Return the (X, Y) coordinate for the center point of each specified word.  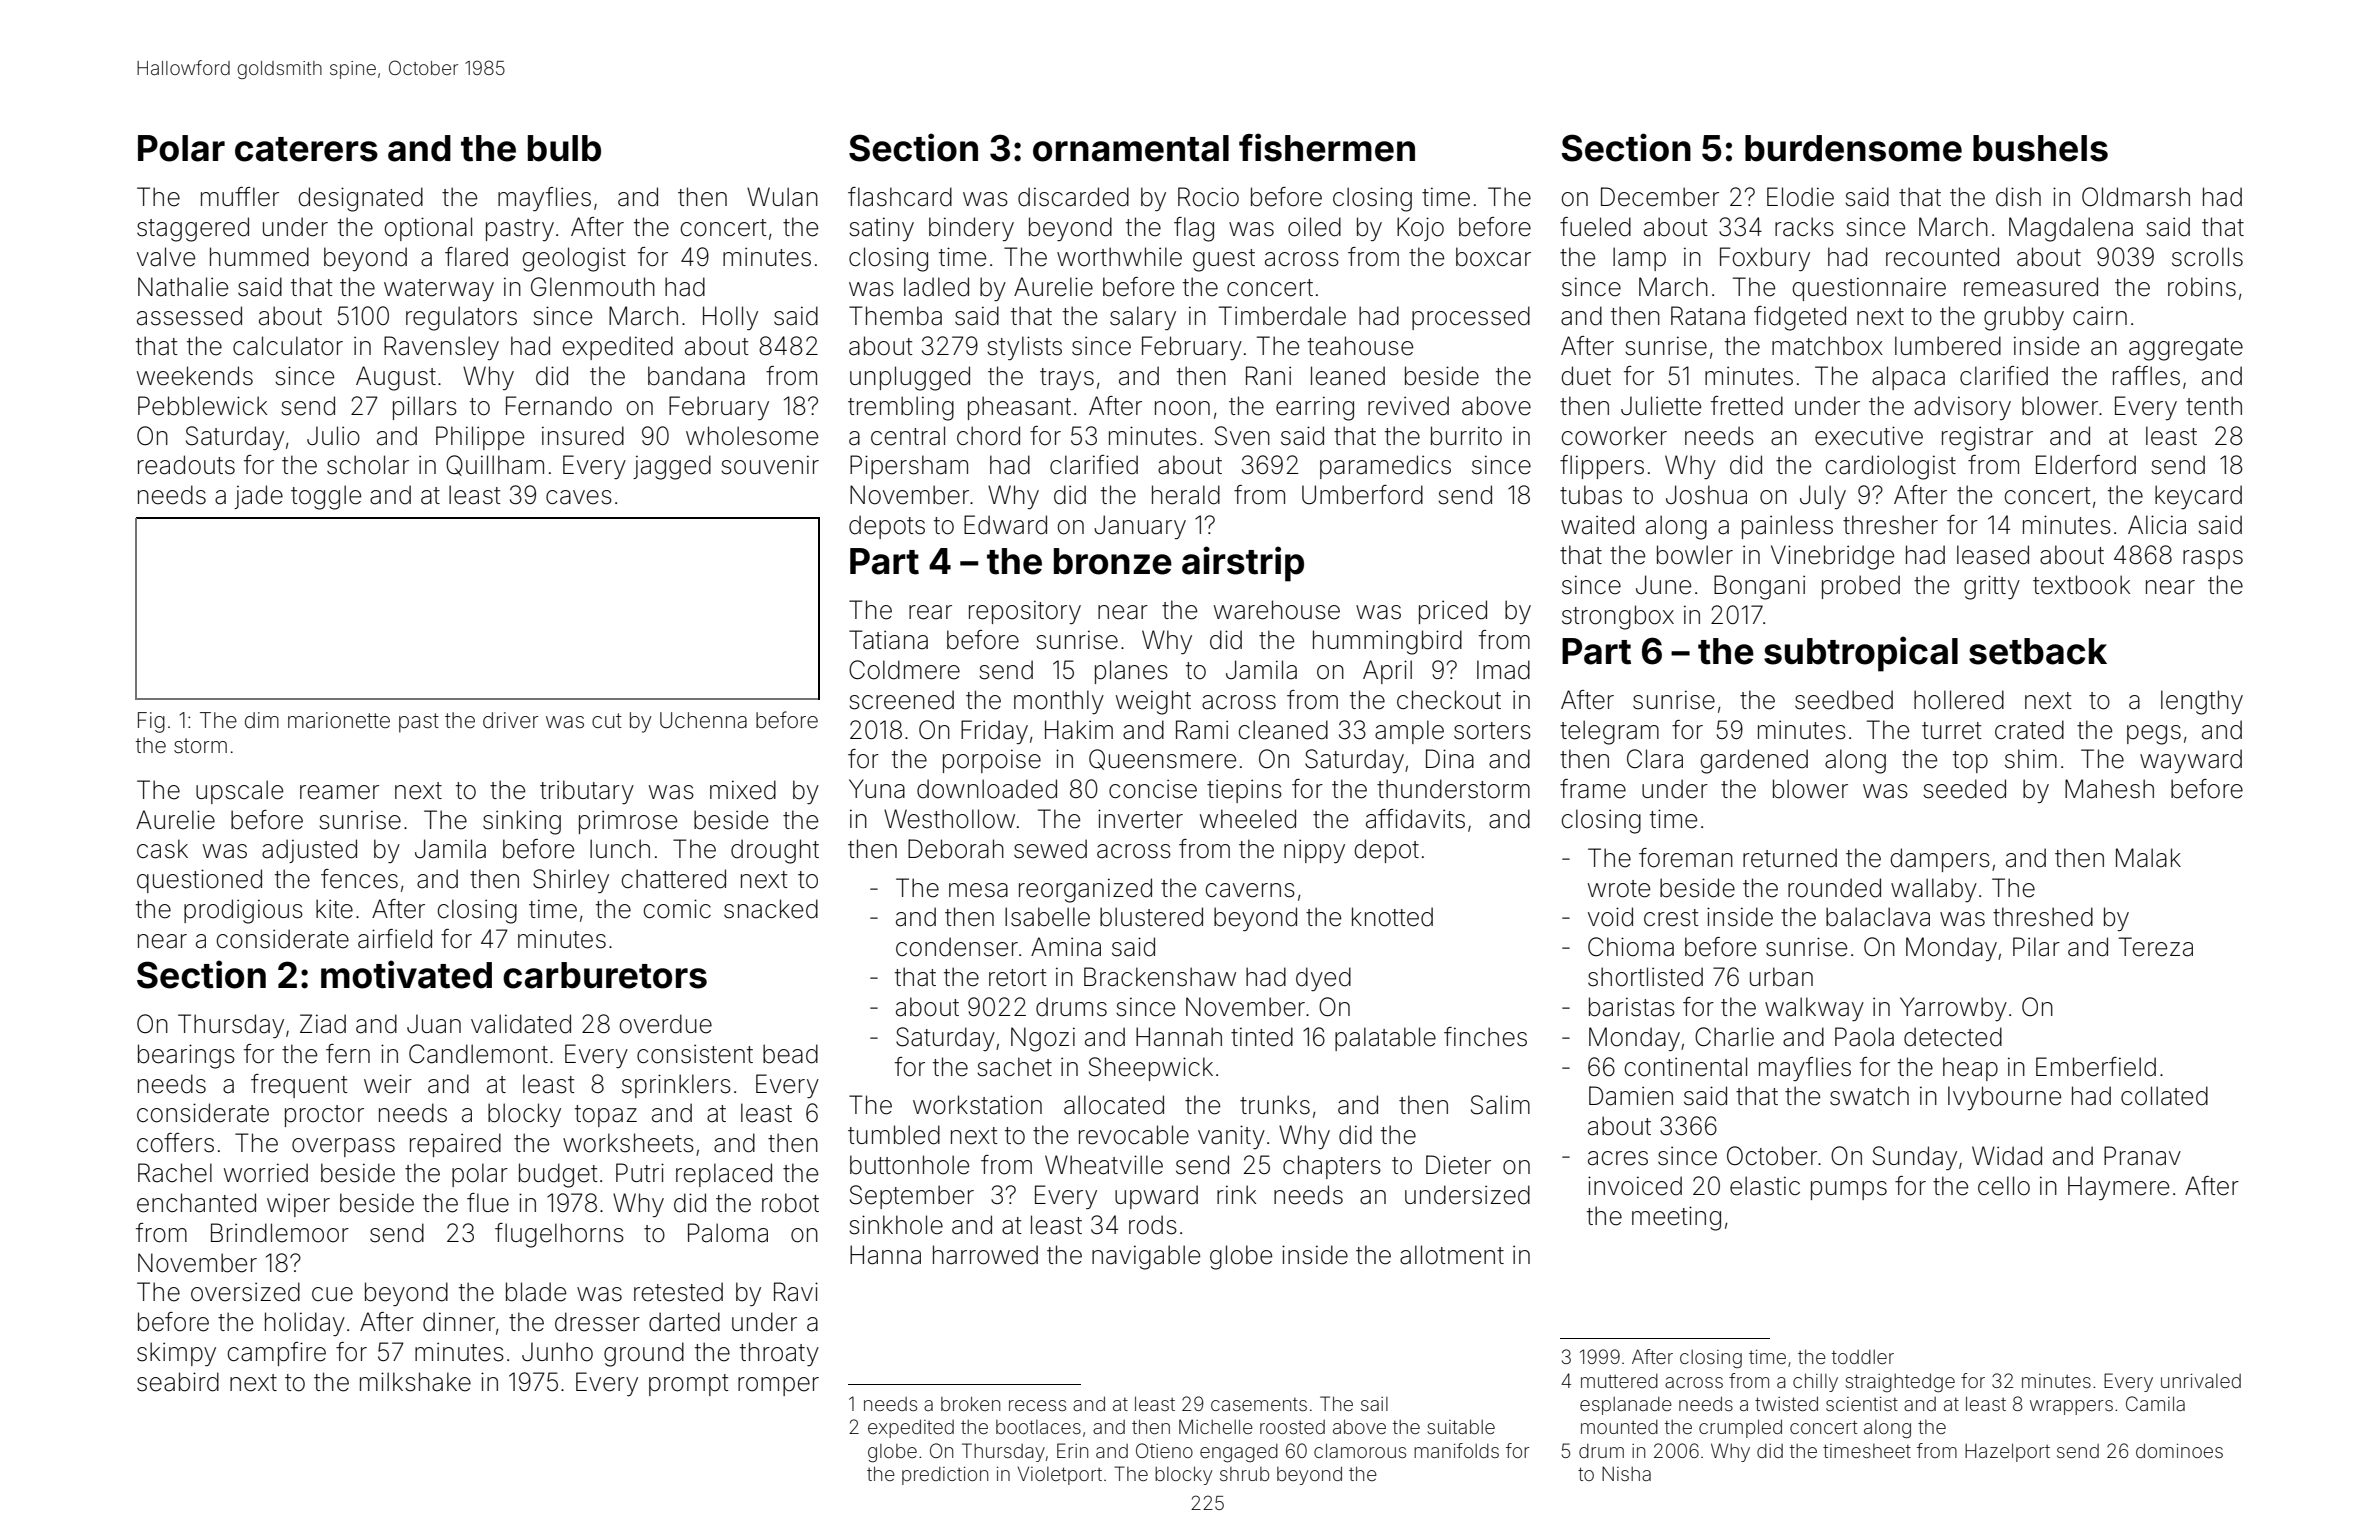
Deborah (956, 849)
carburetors (605, 975)
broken (970, 1403)
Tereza (2156, 947)
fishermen (1327, 147)
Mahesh (2109, 789)
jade (258, 497)
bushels (2040, 148)
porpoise (992, 761)
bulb (564, 148)
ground (644, 1354)
